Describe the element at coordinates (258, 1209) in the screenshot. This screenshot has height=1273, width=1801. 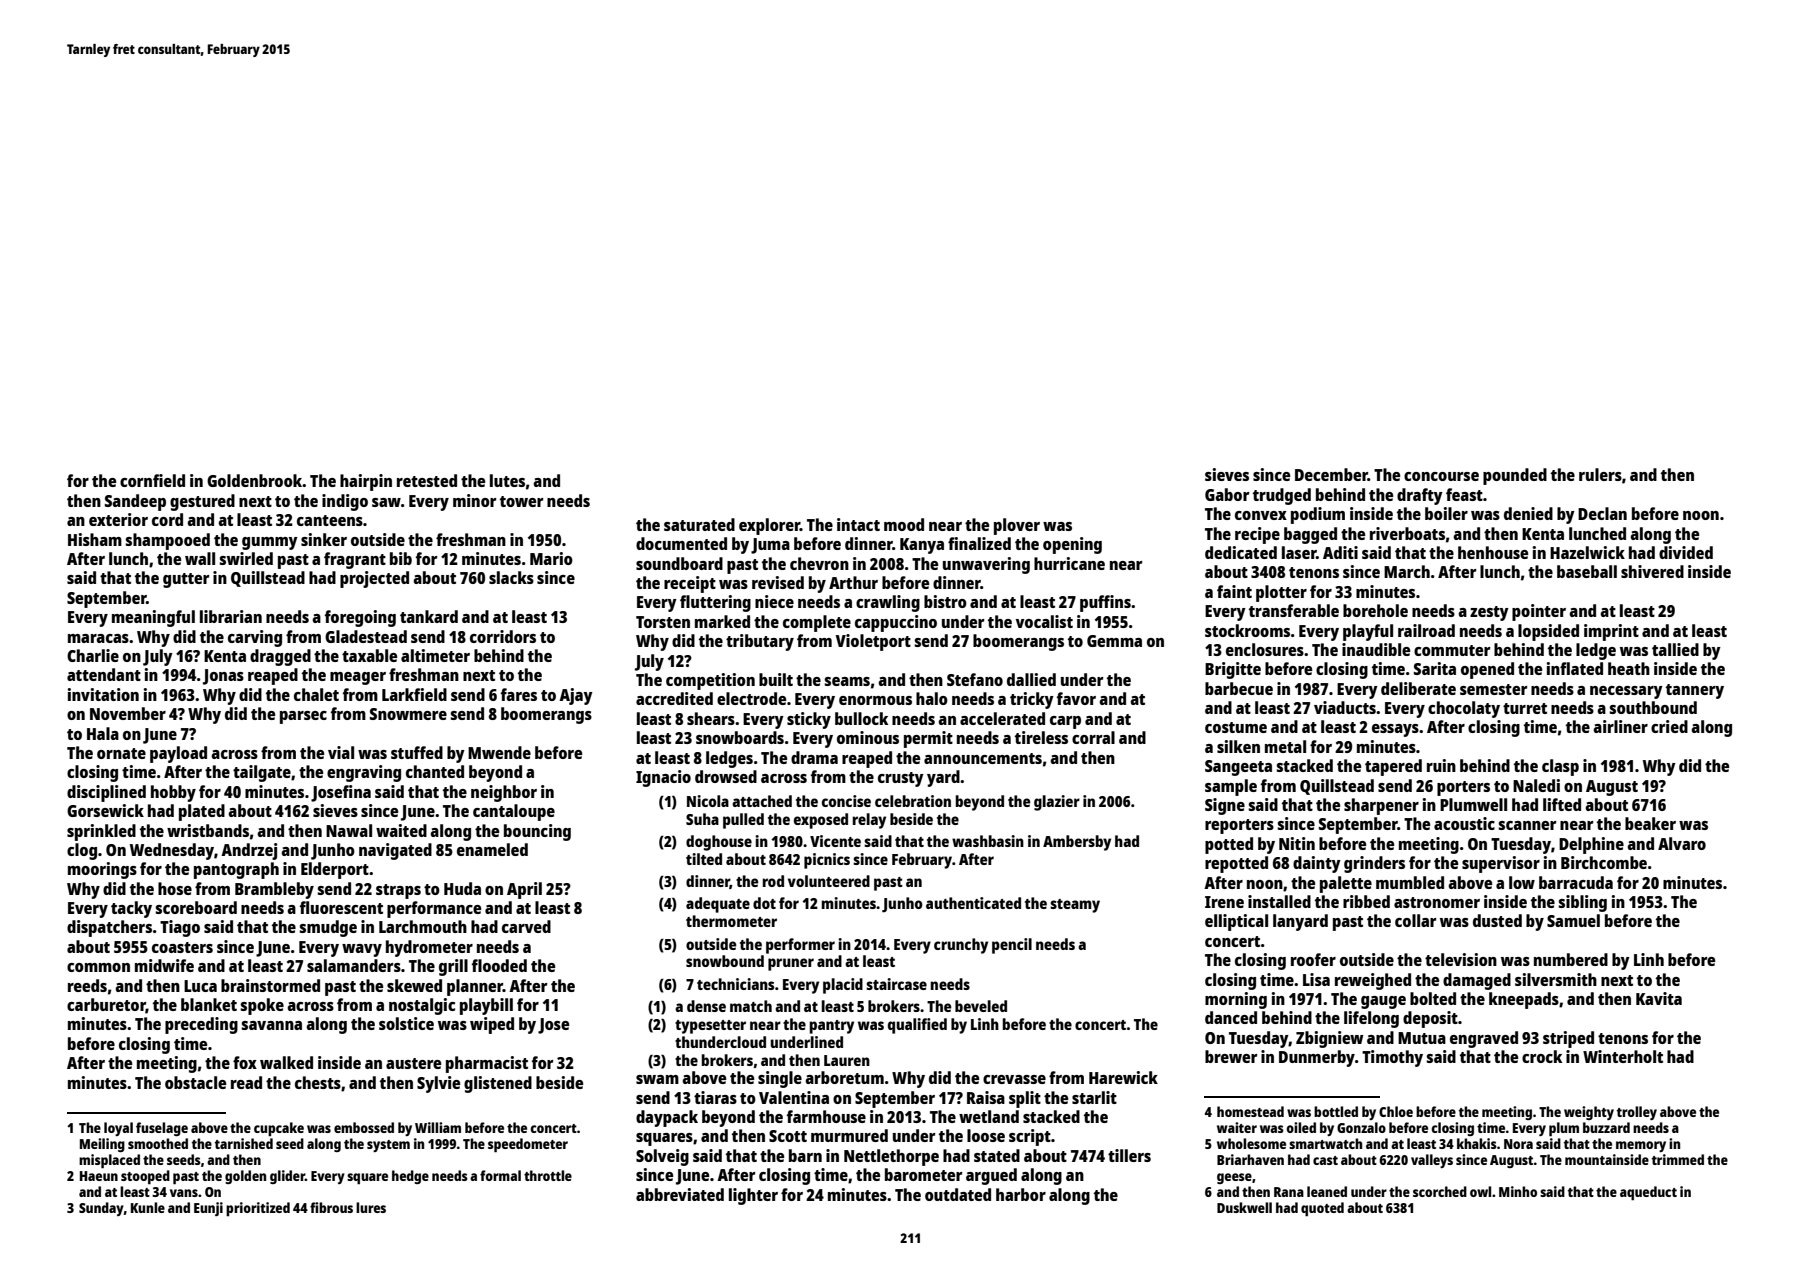
I see `prioritized` at that location.
